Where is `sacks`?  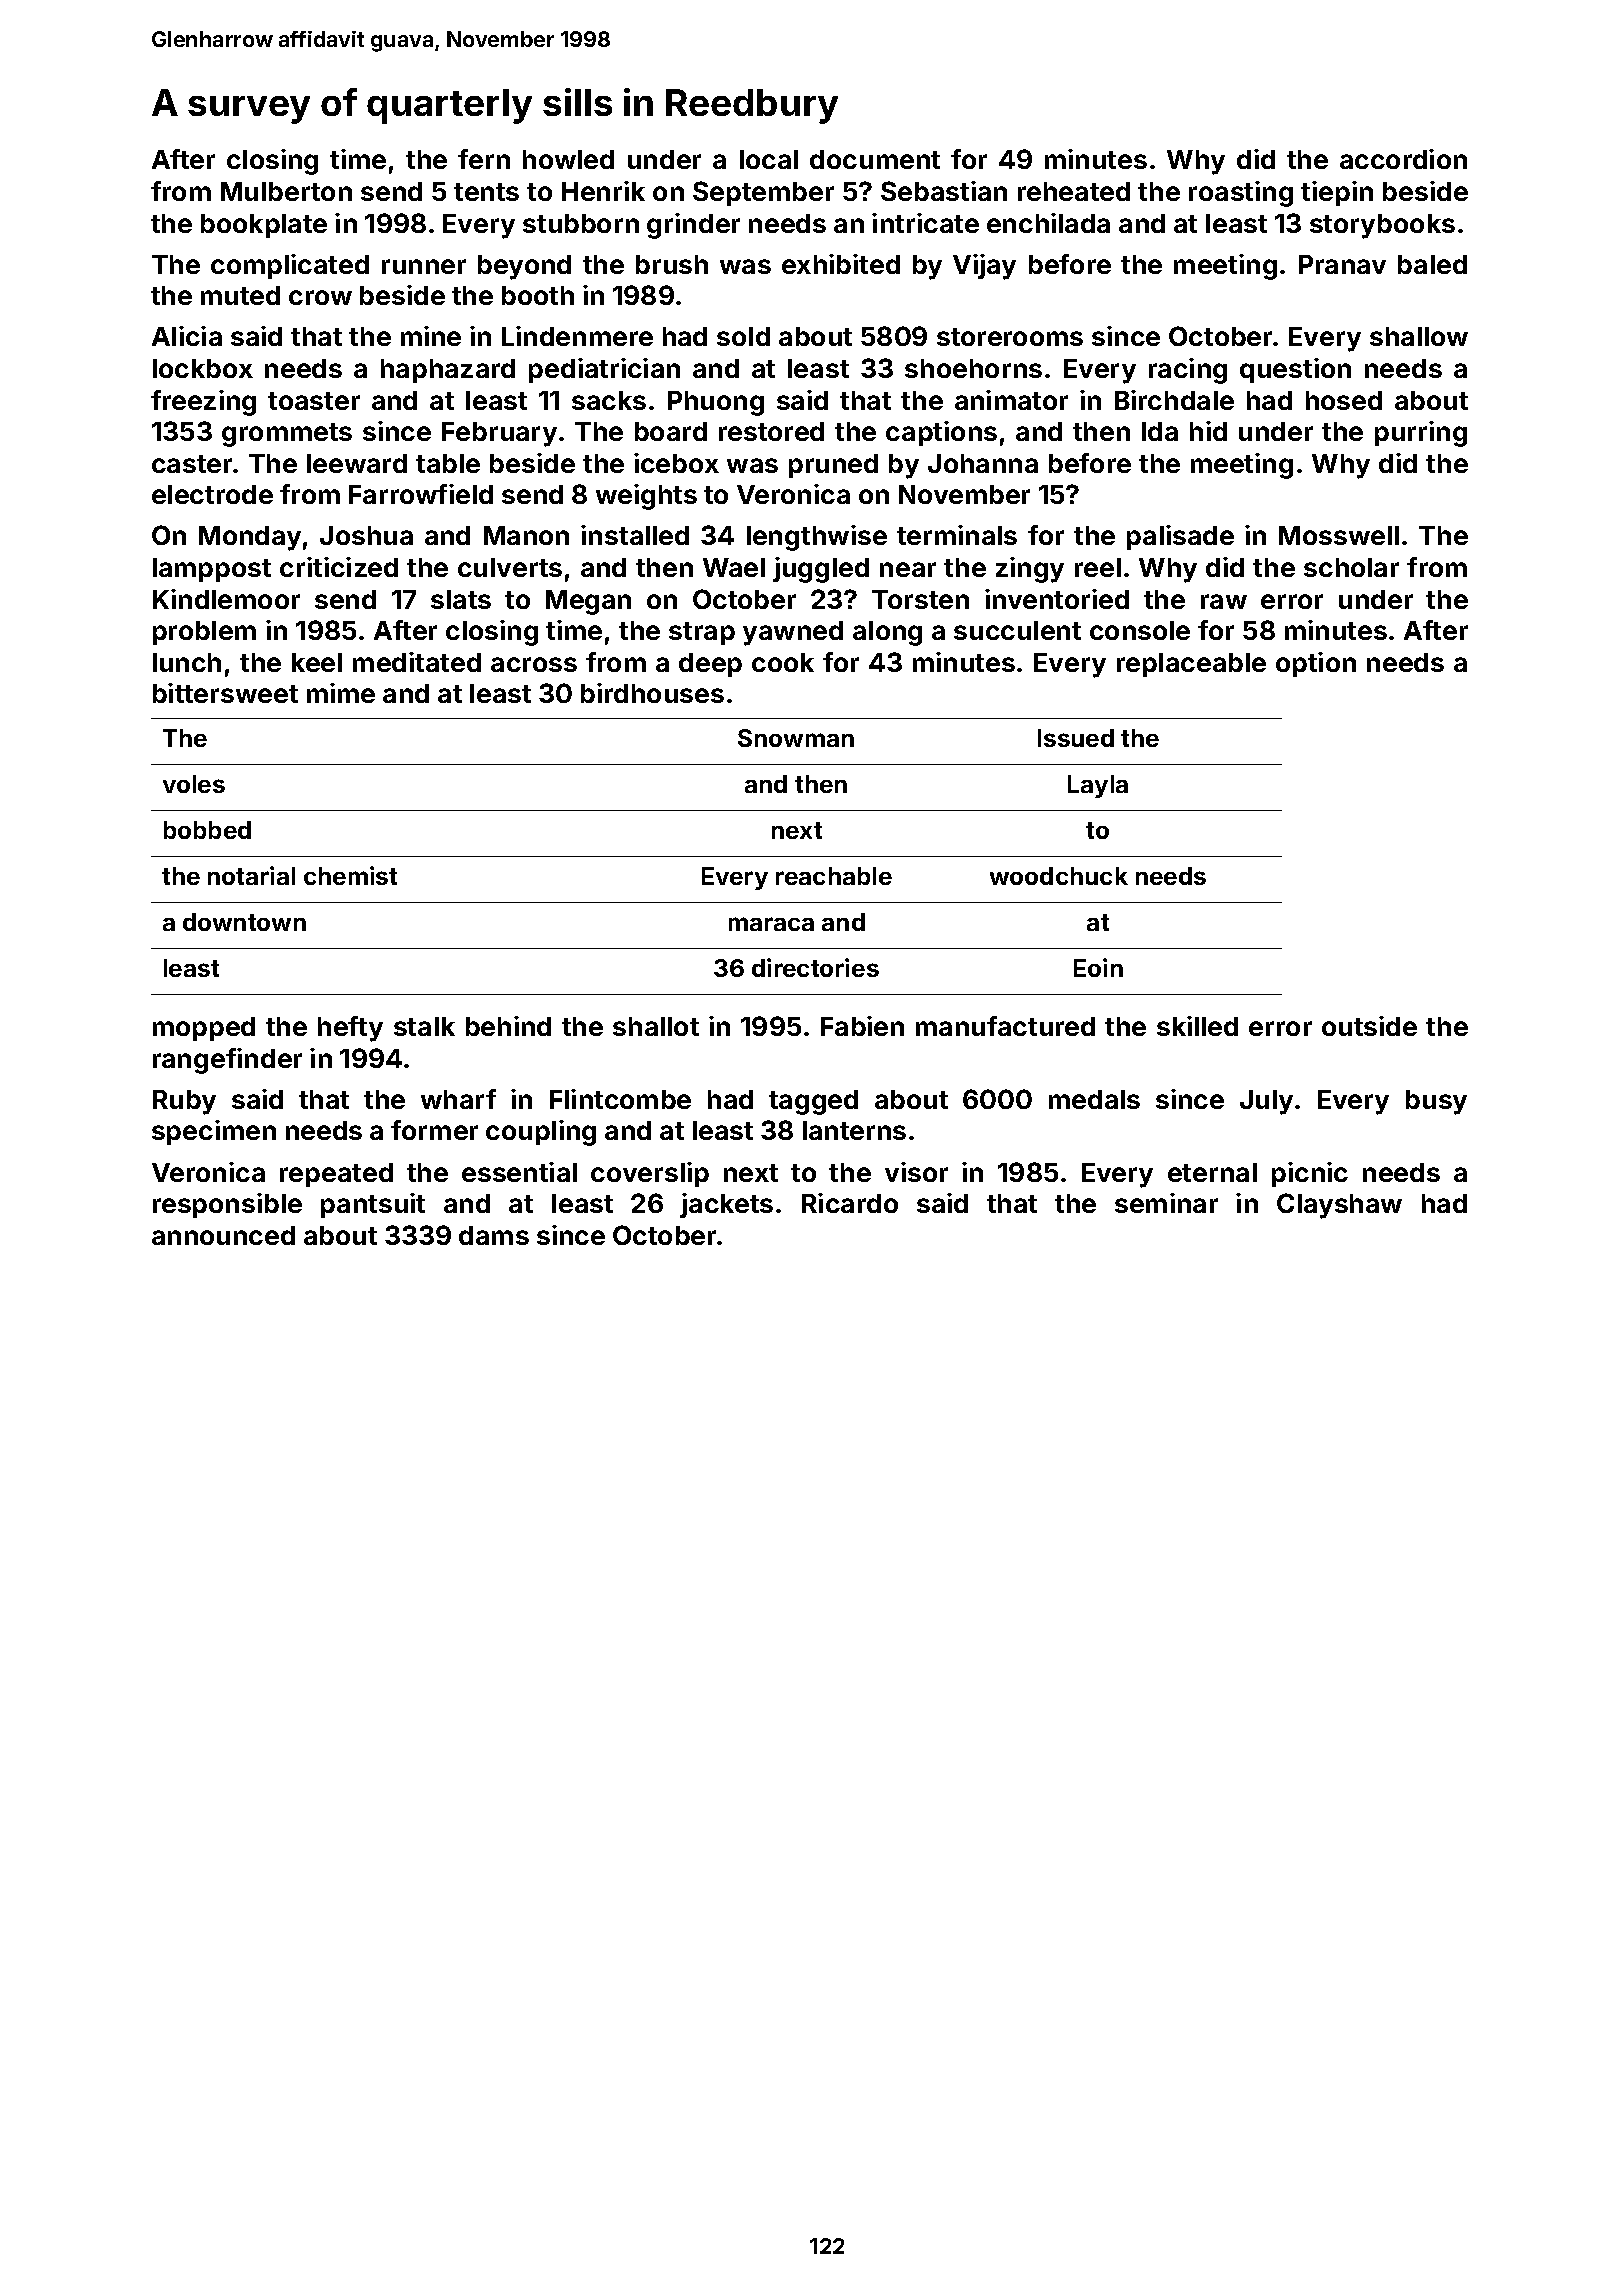
sacks is located at coordinates (609, 400).
